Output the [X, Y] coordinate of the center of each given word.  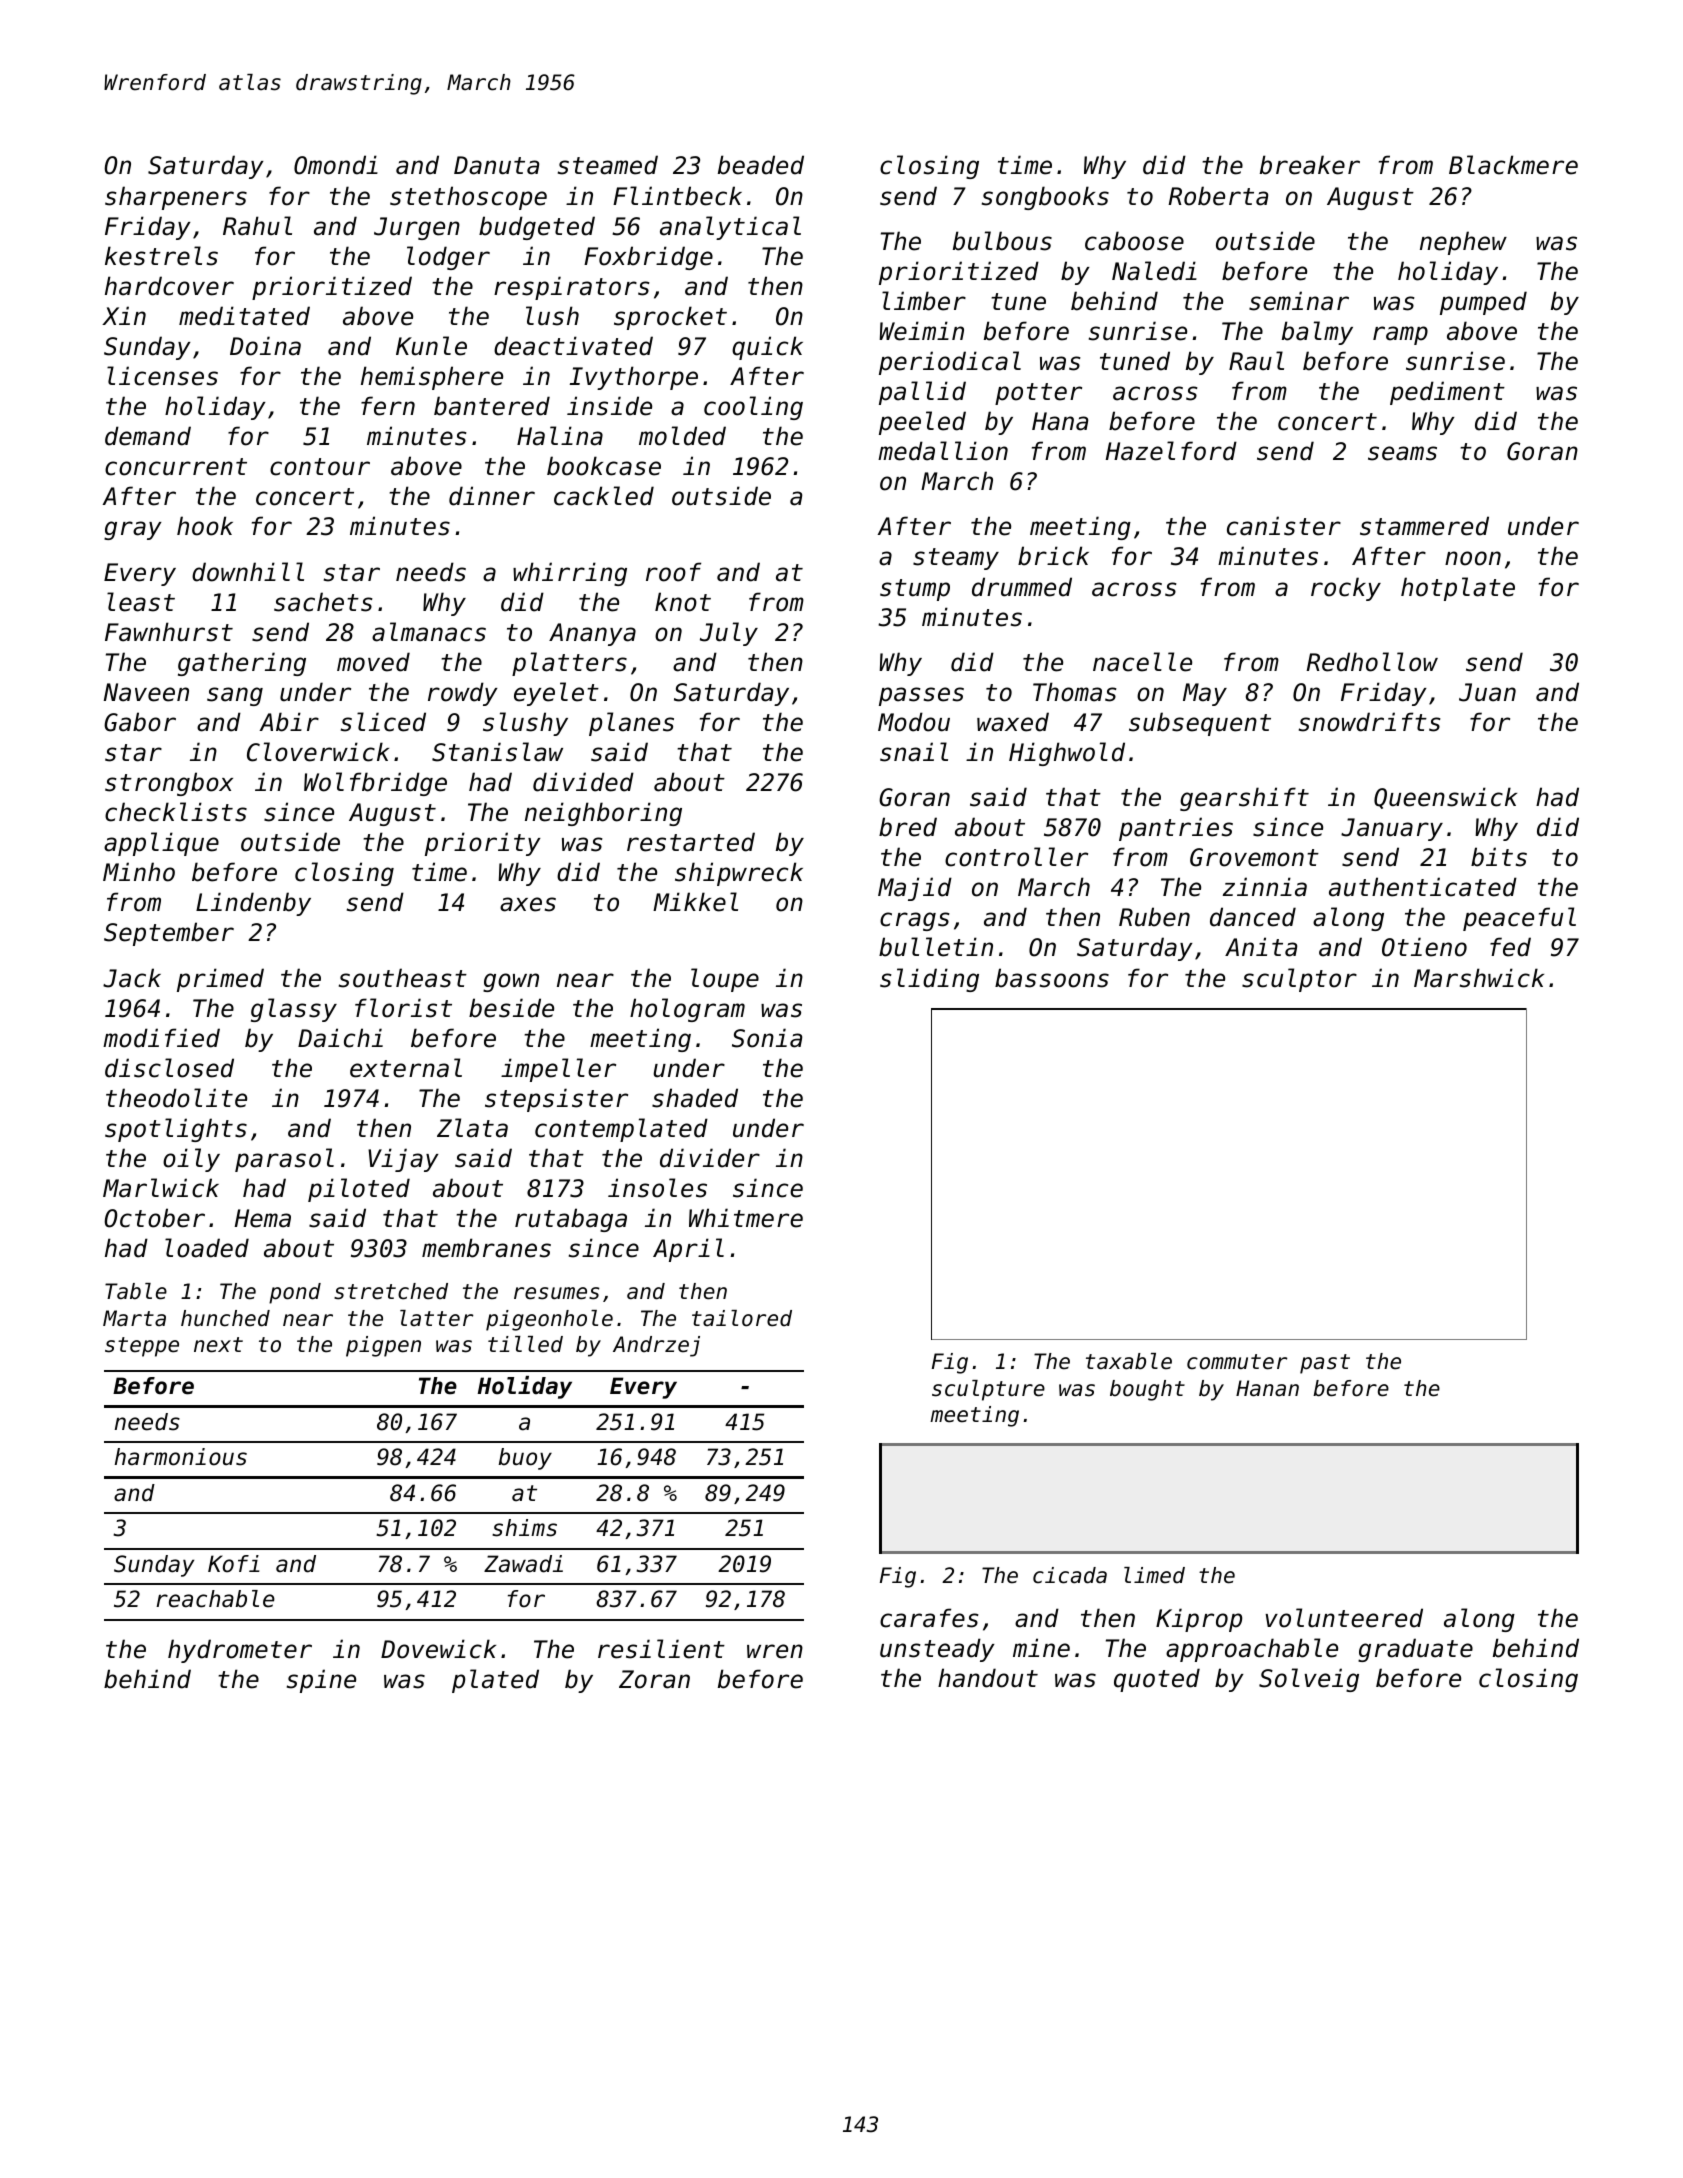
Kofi [234, 1564]
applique [161, 844]
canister [1284, 526]
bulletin [936, 947]
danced [1253, 917]
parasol [284, 1160]
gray [133, 530]
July [729, 634]
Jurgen [417, 228]
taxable [1129, 1361]
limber [924, 301]
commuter [1237, 1362]
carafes [929, 1618]
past [1325, 1364]
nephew [1463, 243]
